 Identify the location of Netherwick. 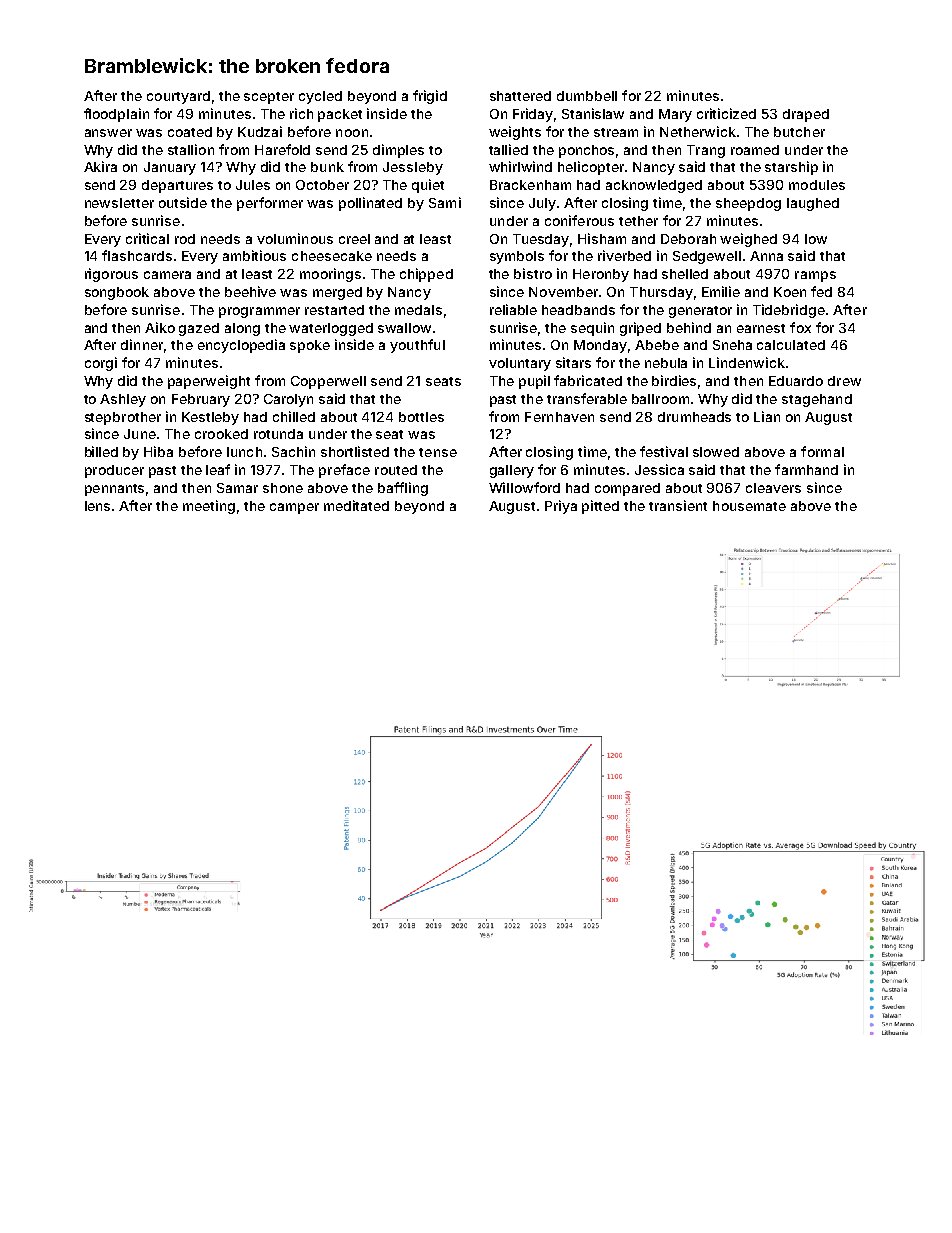
(698, 131).
